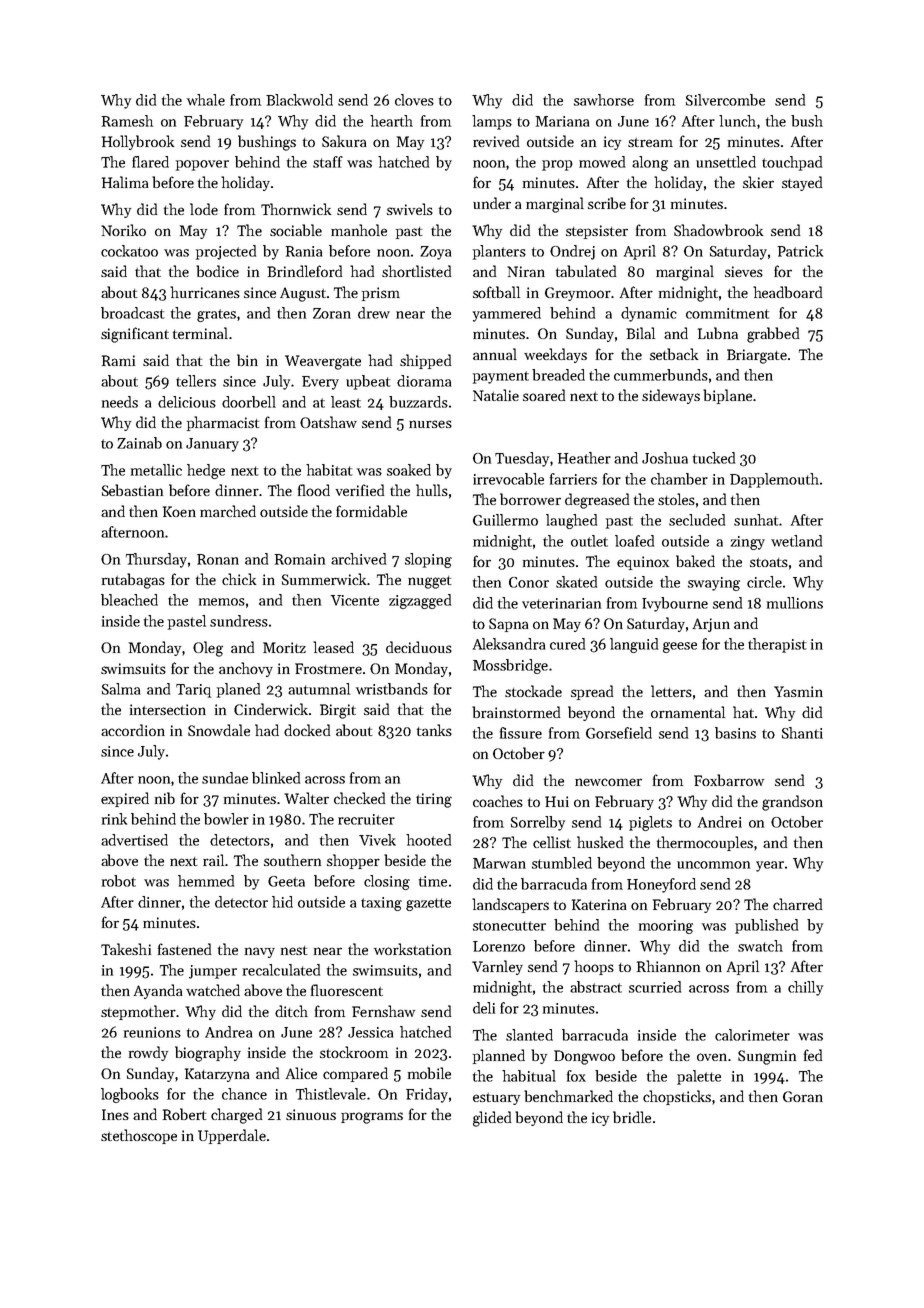 This screenshot has width=924, height=1308. Describe the element at coordinates (179, 511) in the screenshot. I see `Koen` at that location.
